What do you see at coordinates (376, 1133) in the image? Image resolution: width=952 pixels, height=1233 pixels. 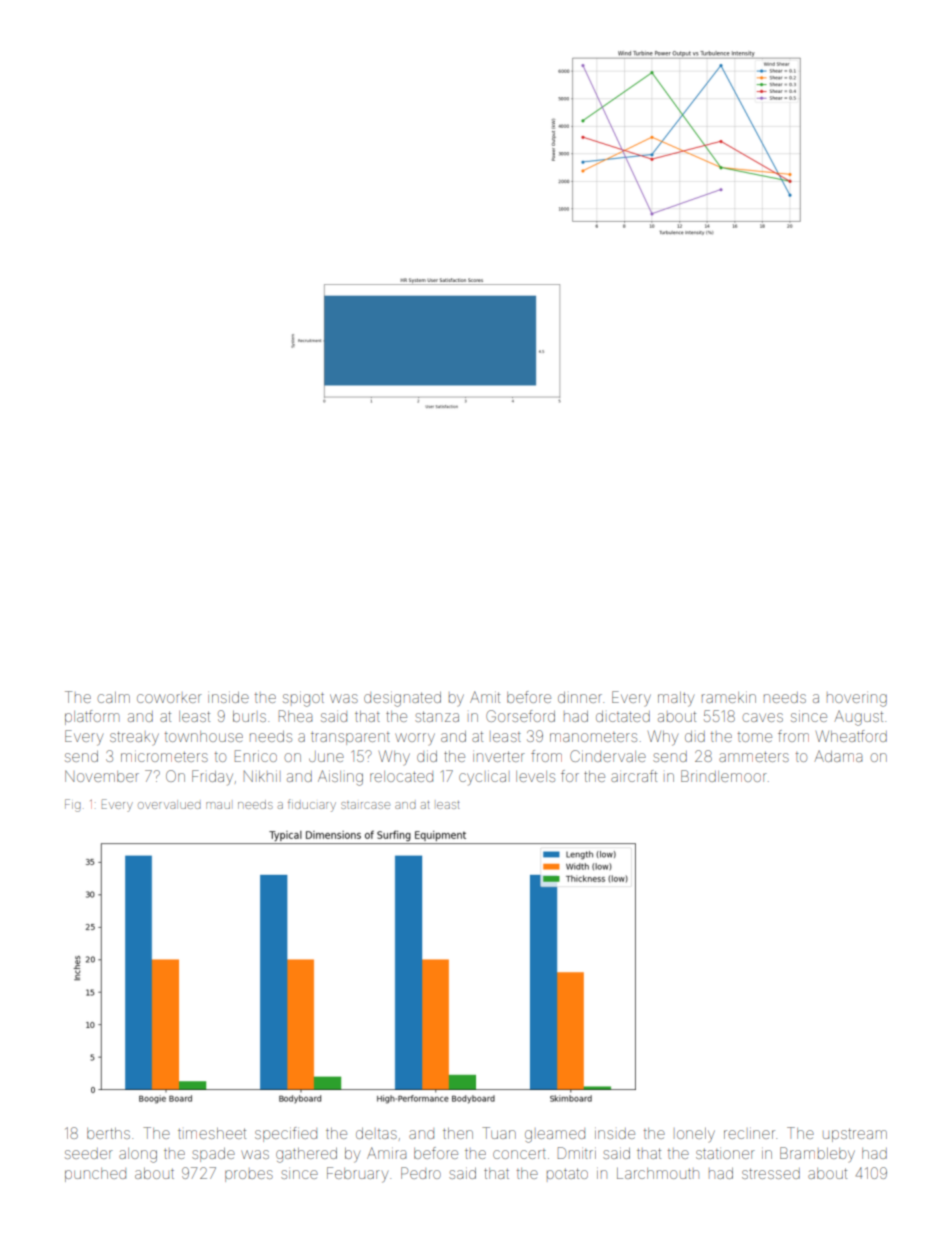 I see `deltas` at bounding box center [376, 1133].
